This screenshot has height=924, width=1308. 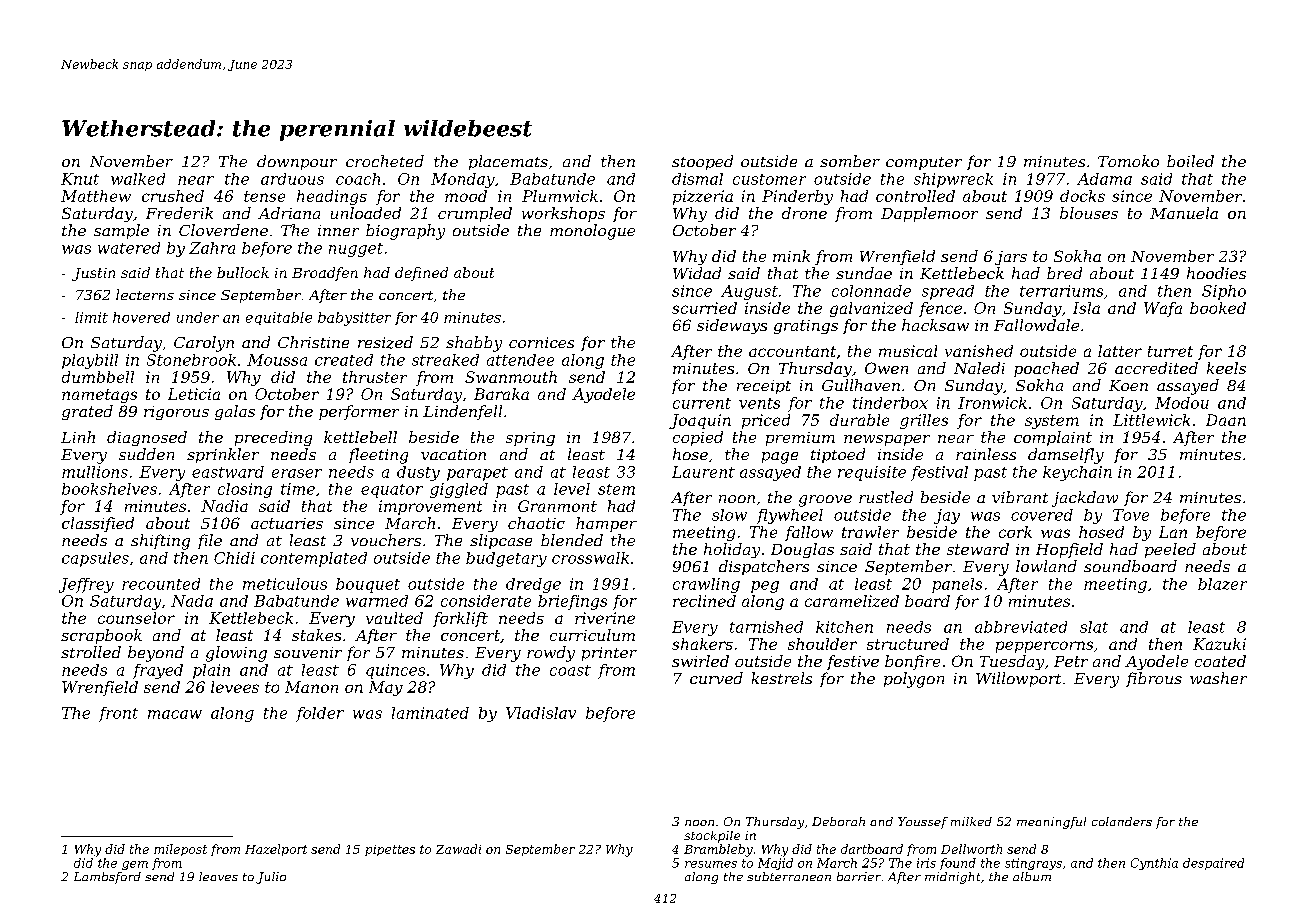 I want to click on vaulted, so click(x=394, y=618).
